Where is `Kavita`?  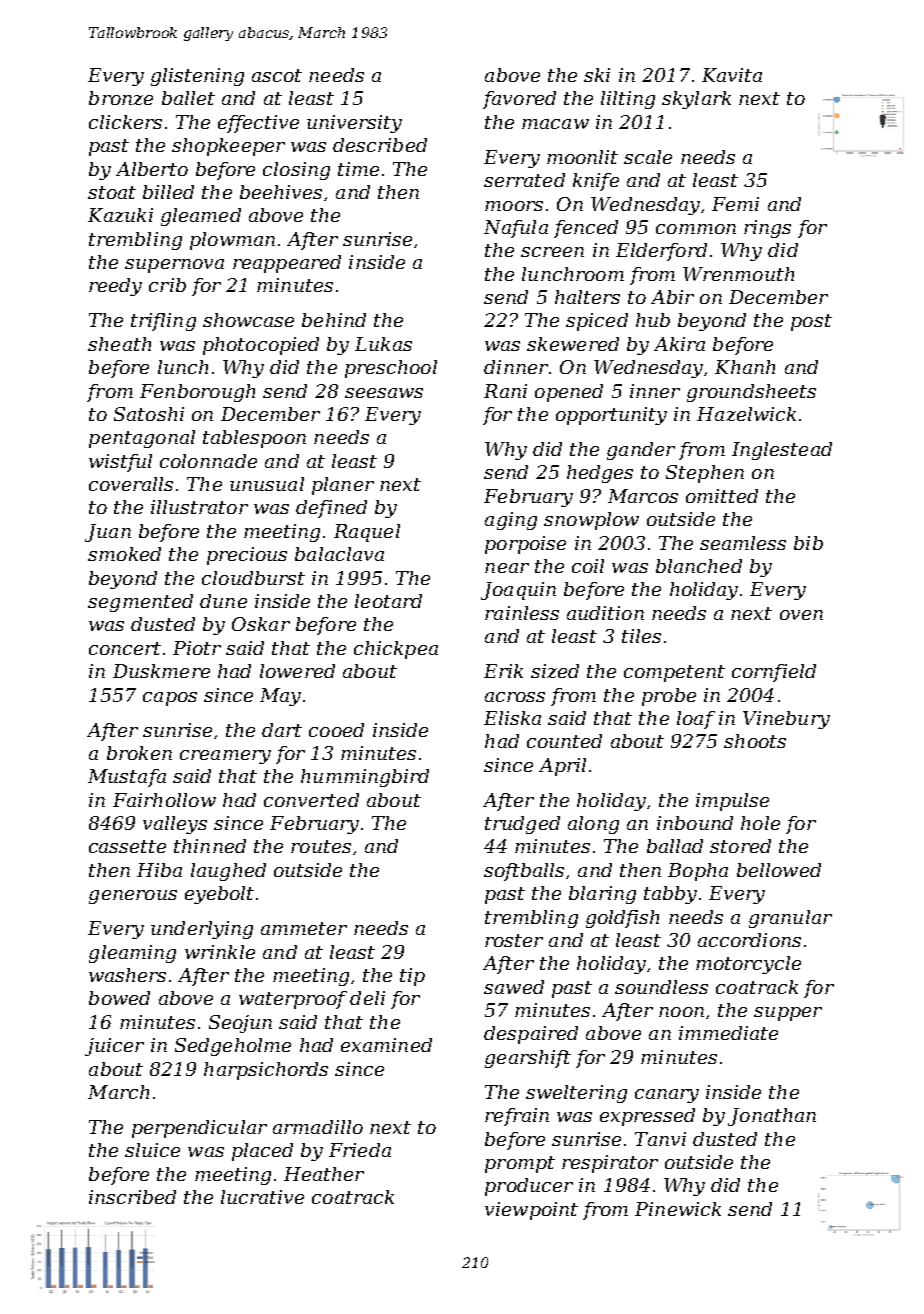 Kavita is located at coordinates (732, 75).
